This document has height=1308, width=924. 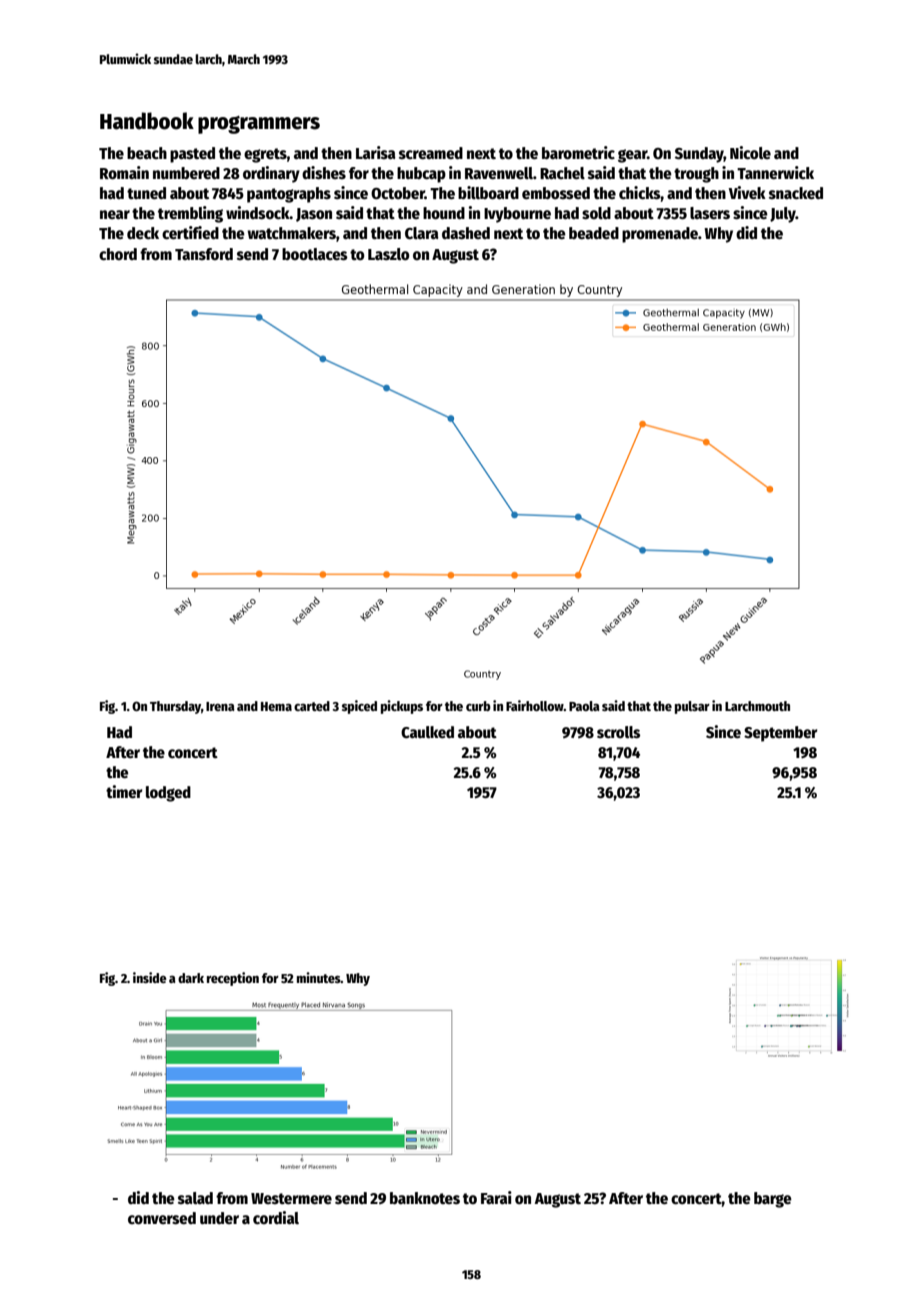 What do you see at coordinates (750, 152) in the document?
I see `Nicole` at bounding box center [750, 152].
